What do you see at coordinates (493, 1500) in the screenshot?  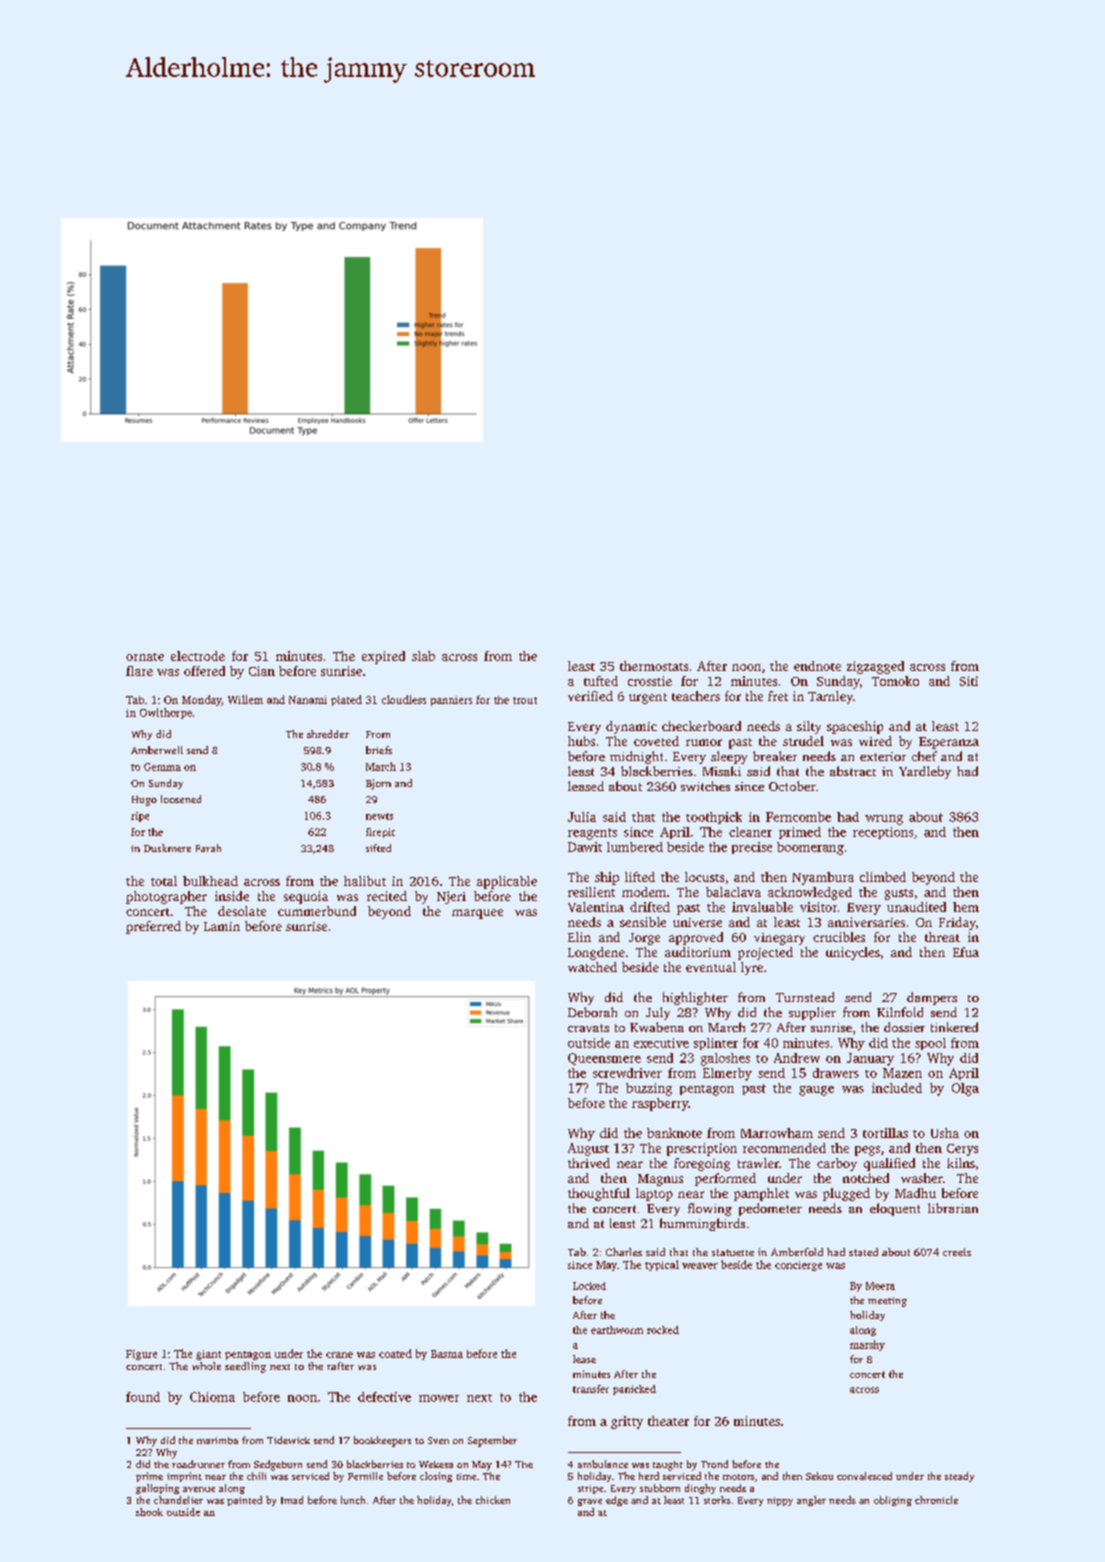 I see `chicken` at bounding box center [493, 1500].
